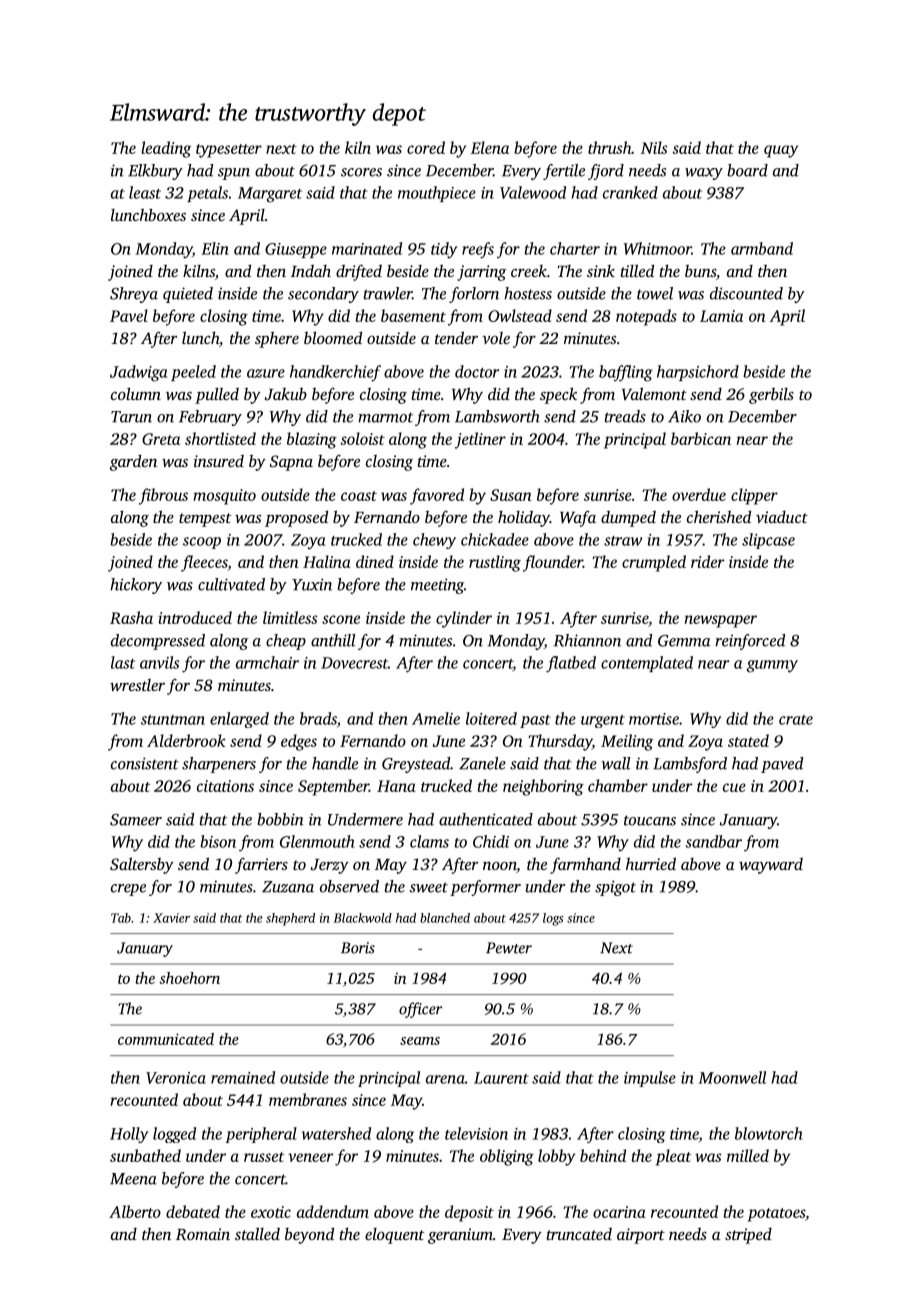 The width and height of the image is (924, 1308). Describe the element at coordinates (420, 1010) in the image. I see `officer` at that location.
